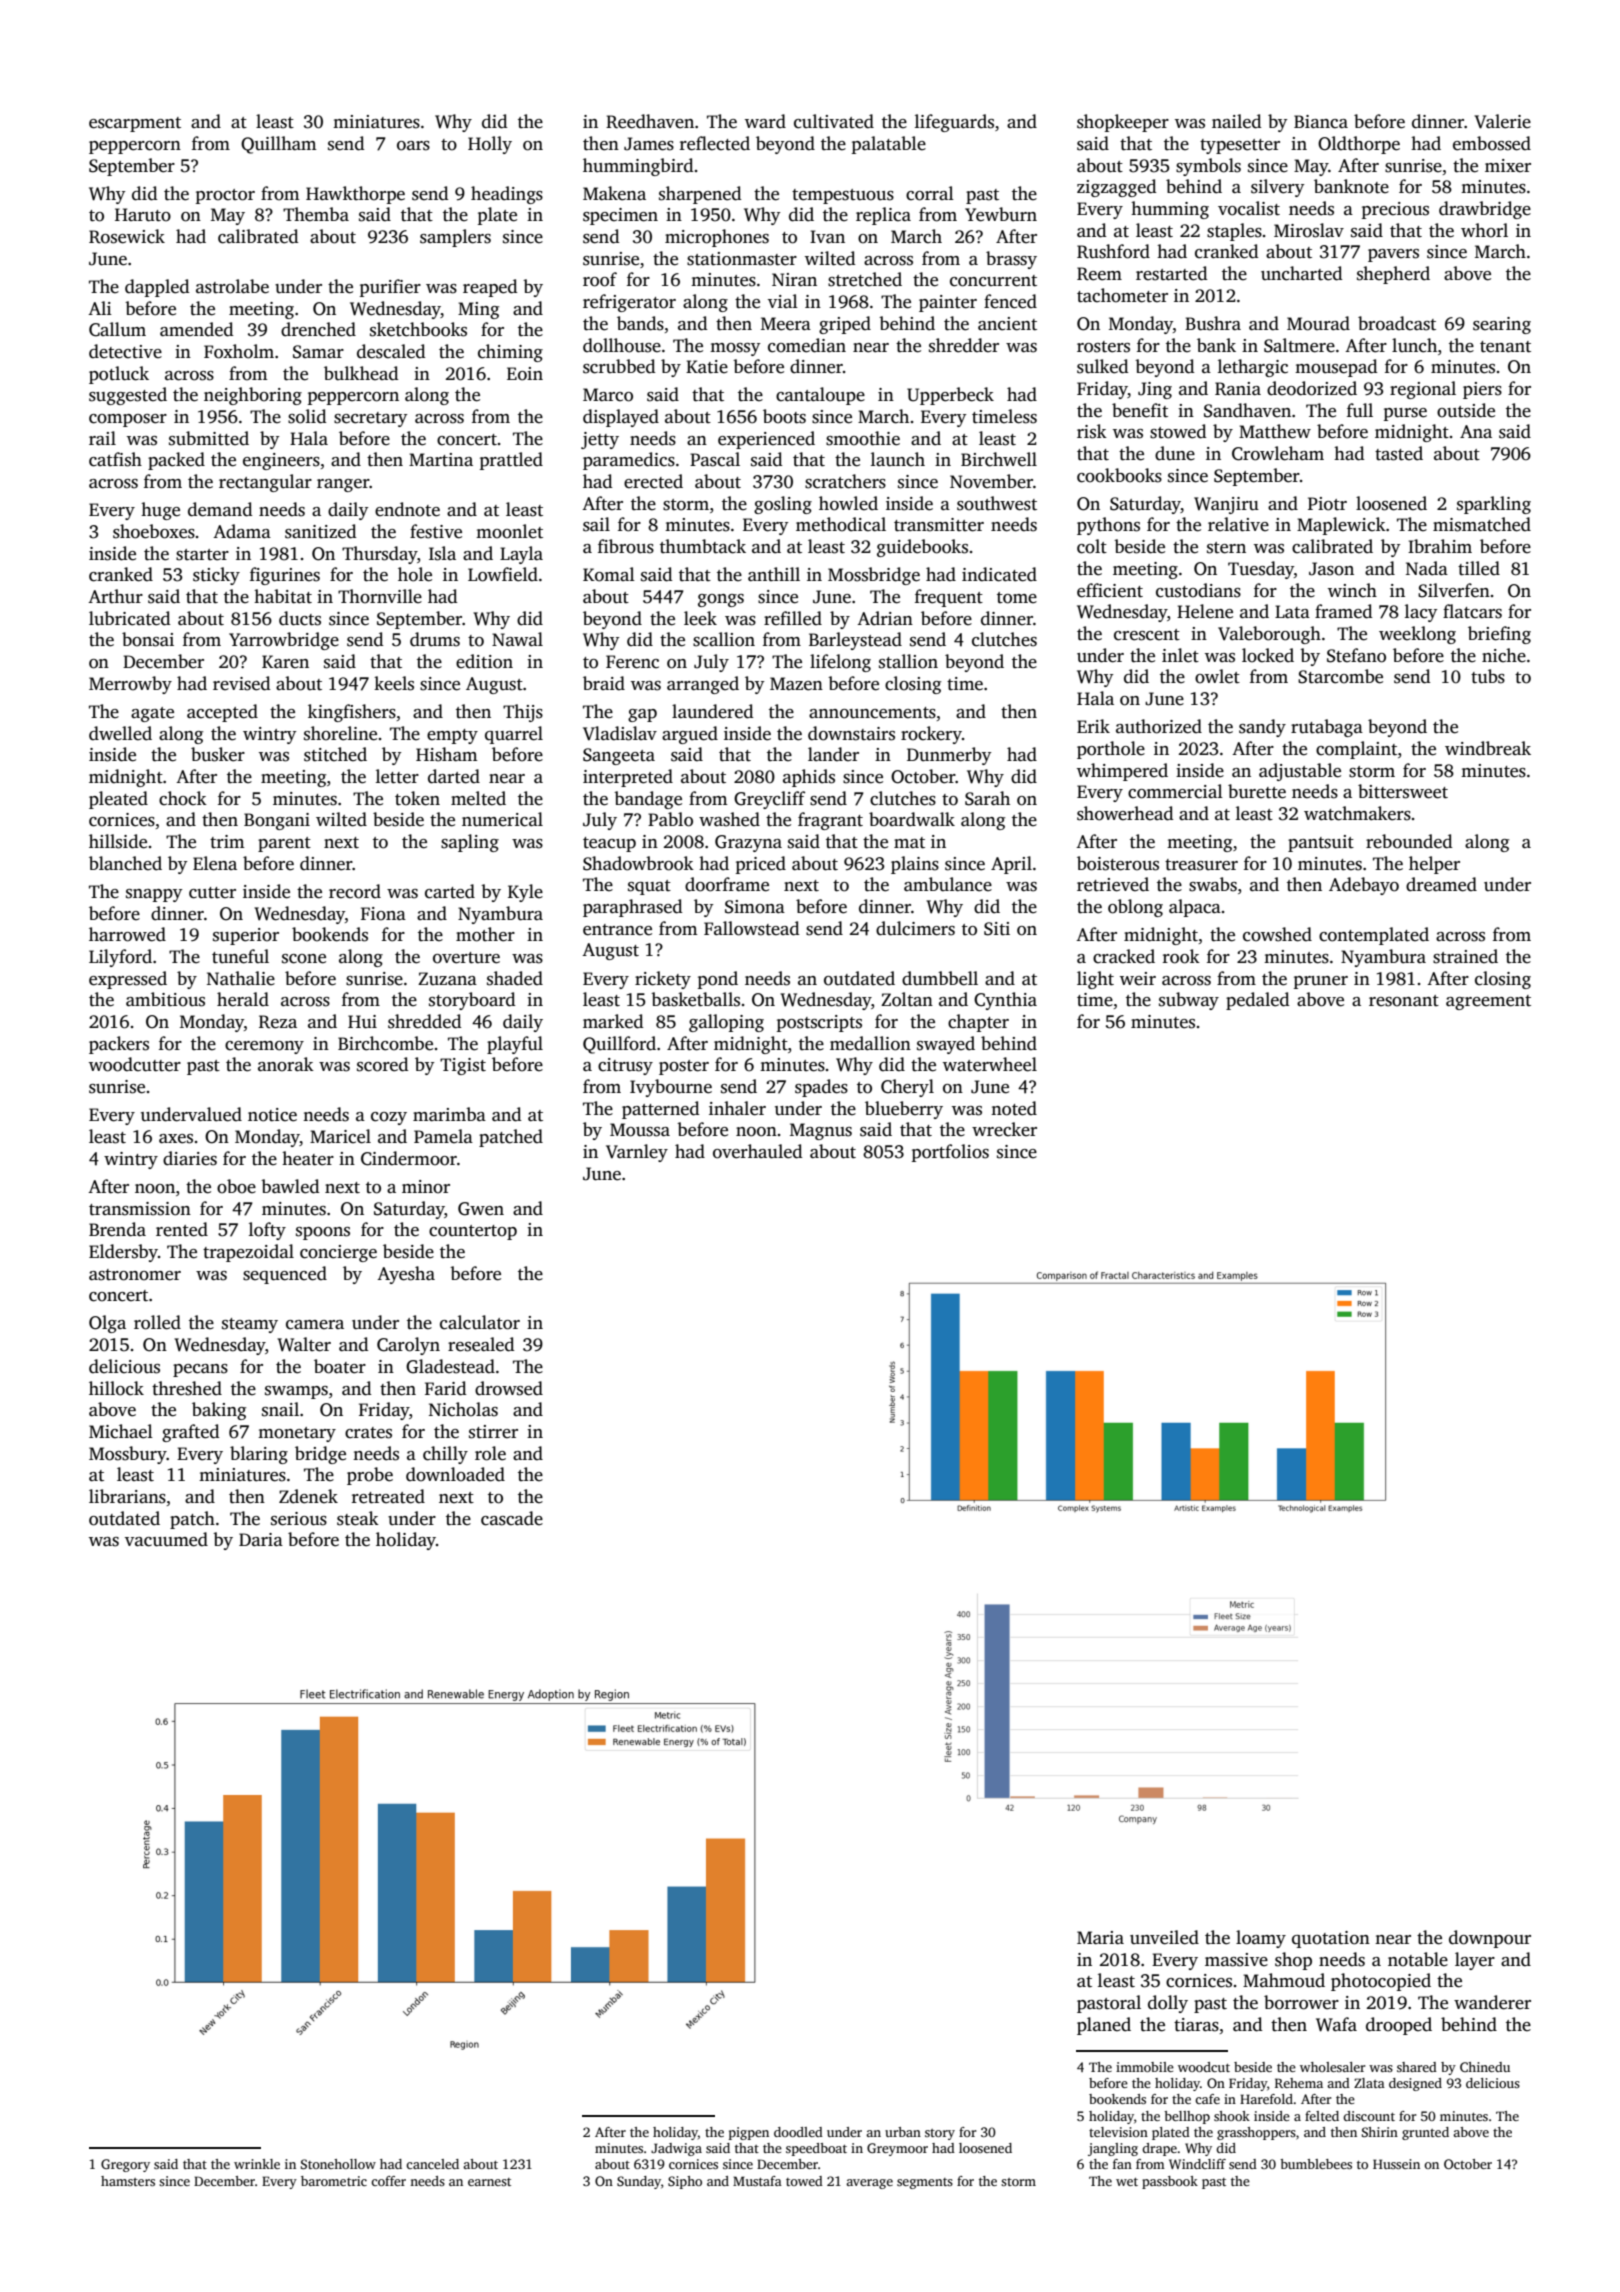 This image has width=1620, height=2292. Describe the element at coordinates (1490, 1939) in the image. I see `downpour` at that location.
